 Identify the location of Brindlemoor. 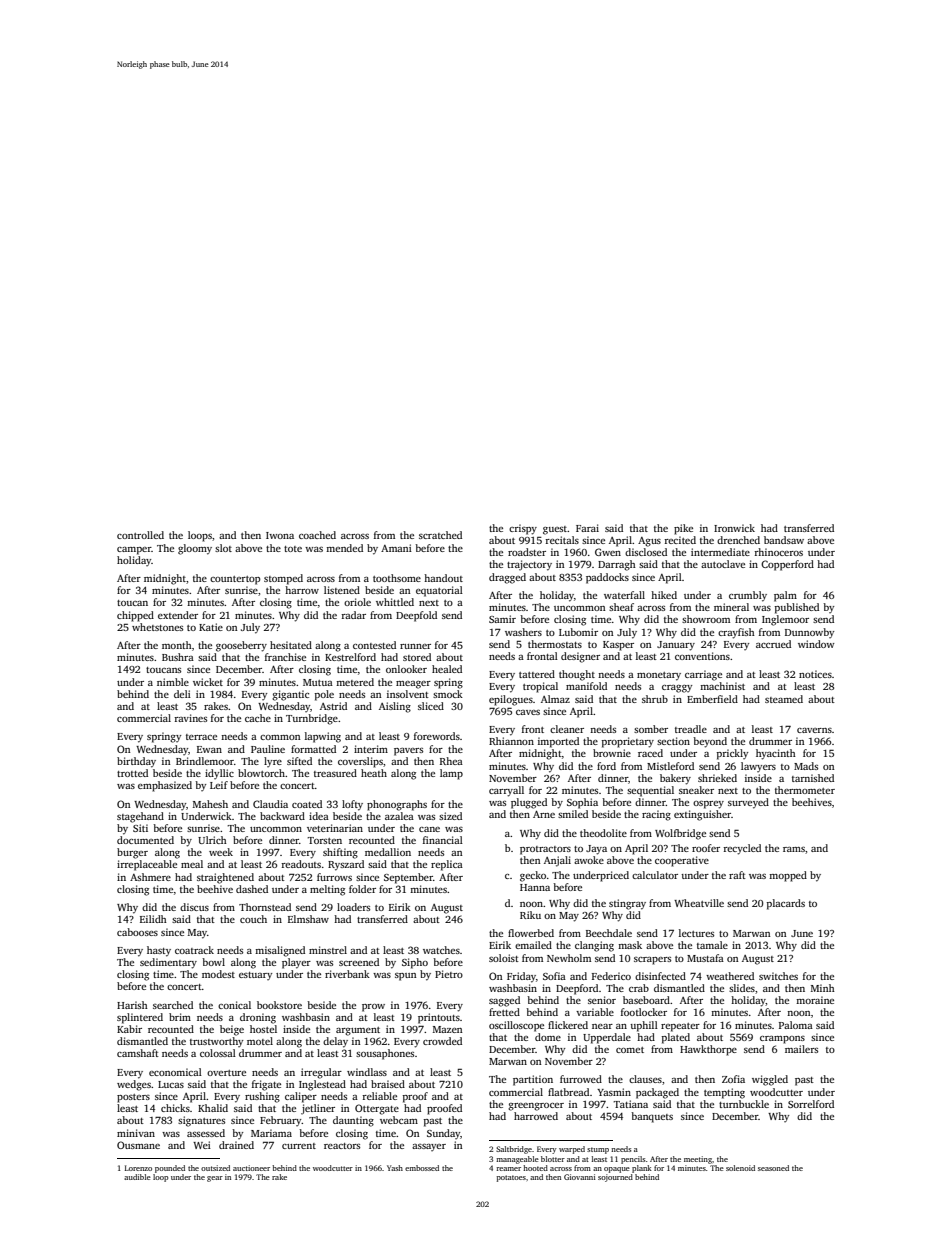
(205, 761).
